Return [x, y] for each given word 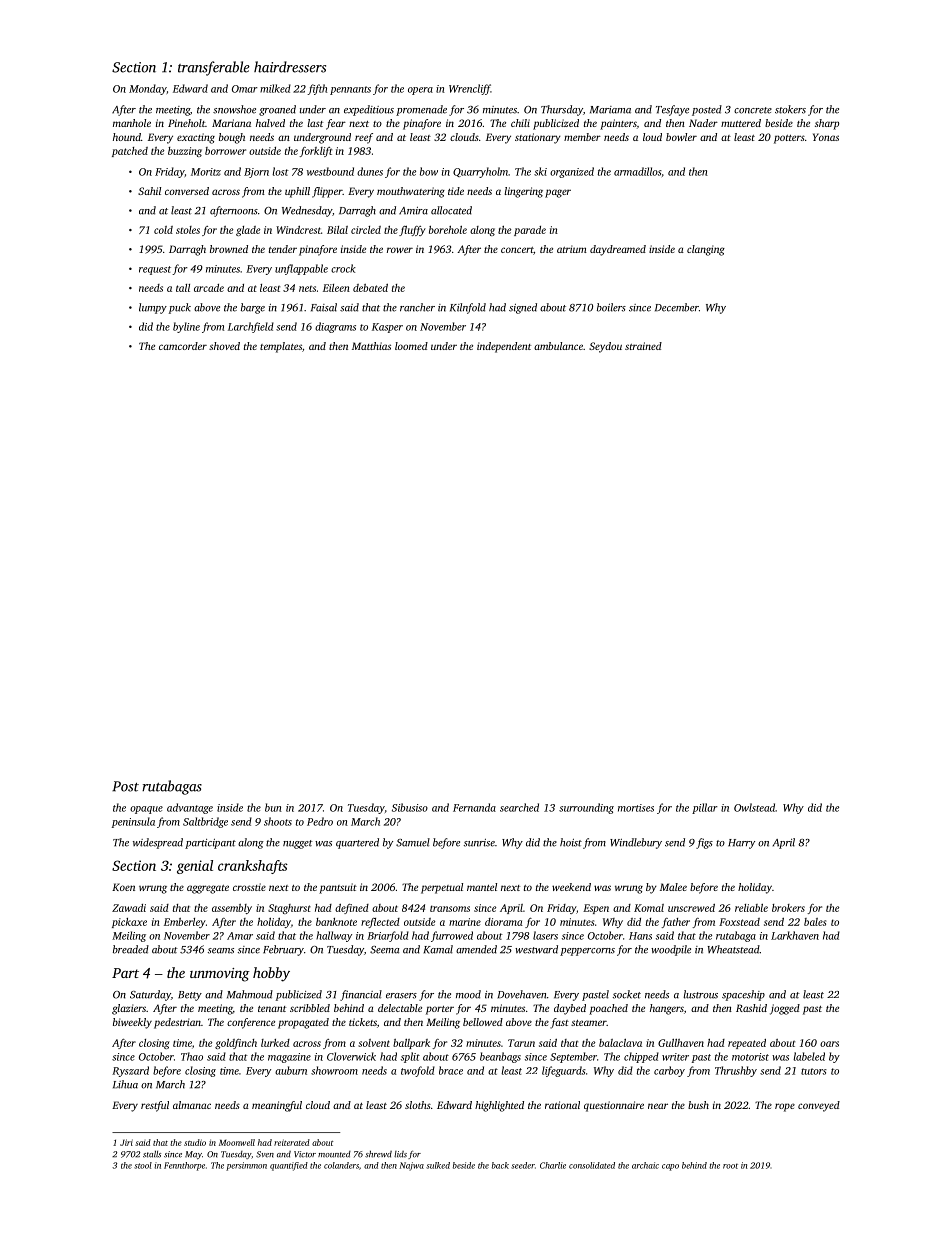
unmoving [220, 975]
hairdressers [290, 67]
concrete [753, 110]
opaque [146, 810]
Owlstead [754, 807]
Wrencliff [470, 89]
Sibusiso [410, 807]
